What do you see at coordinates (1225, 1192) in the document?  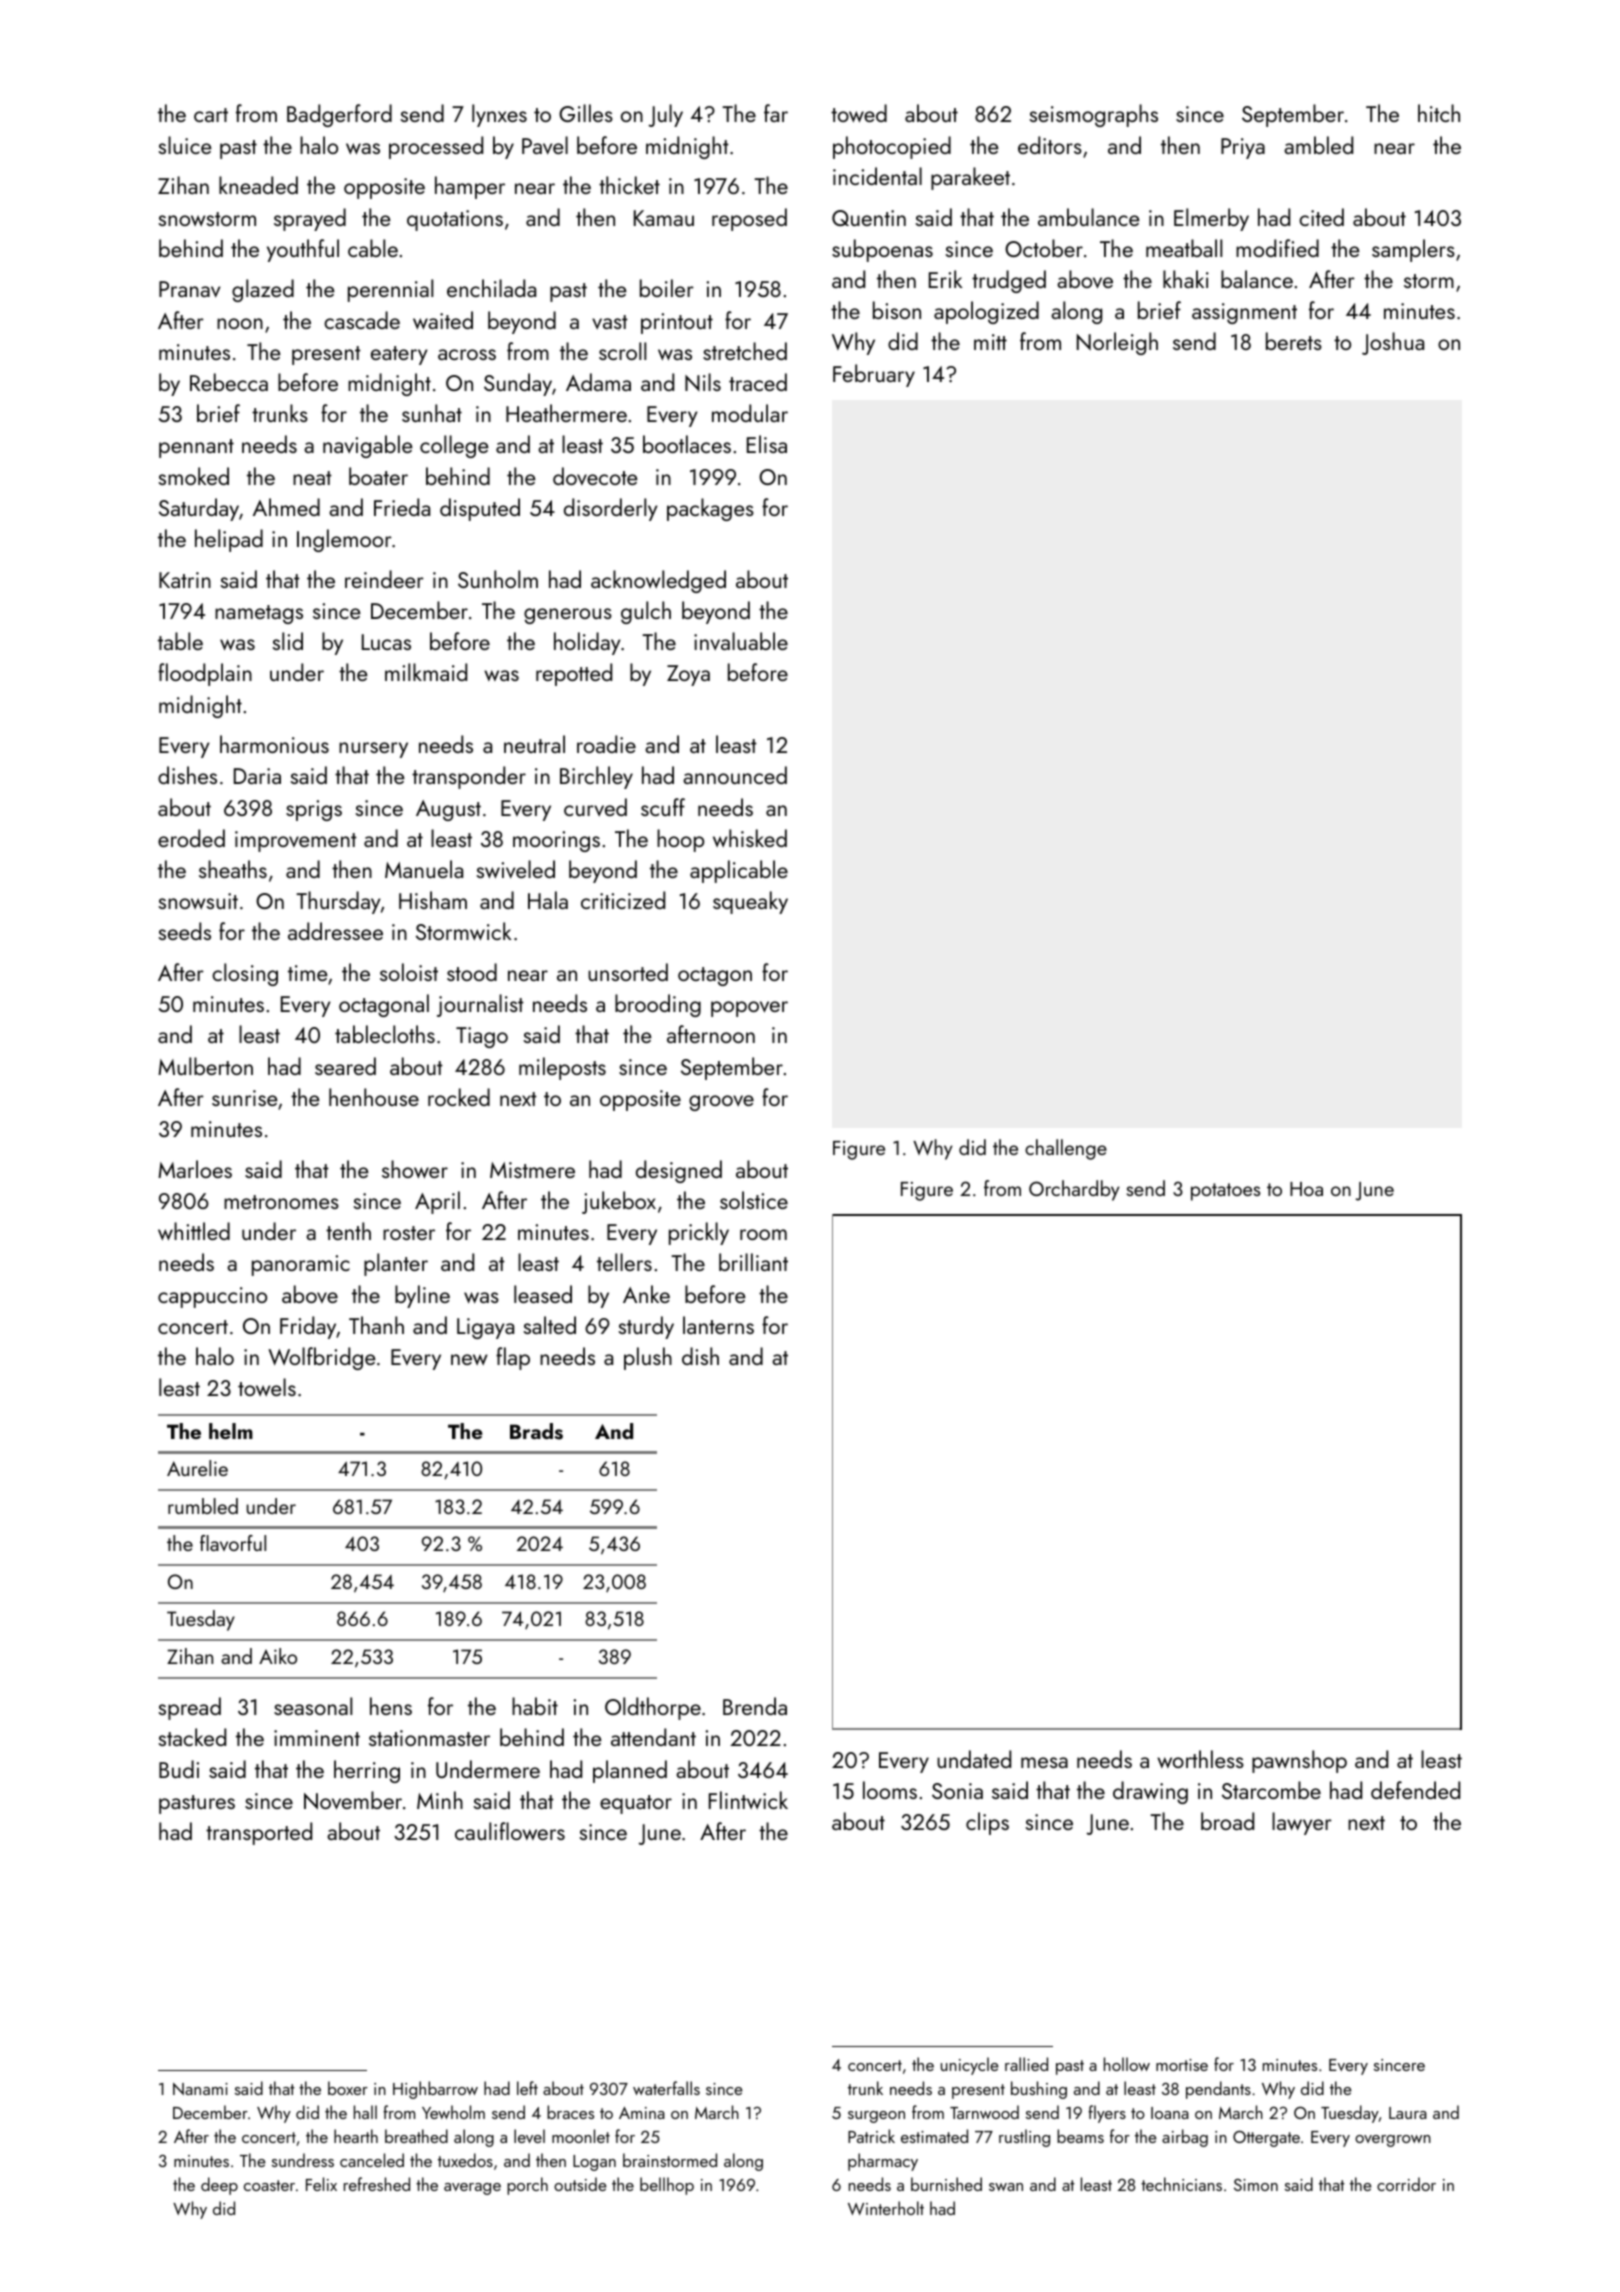 I see `potatoes` at bounding box center [1225, 1192].
